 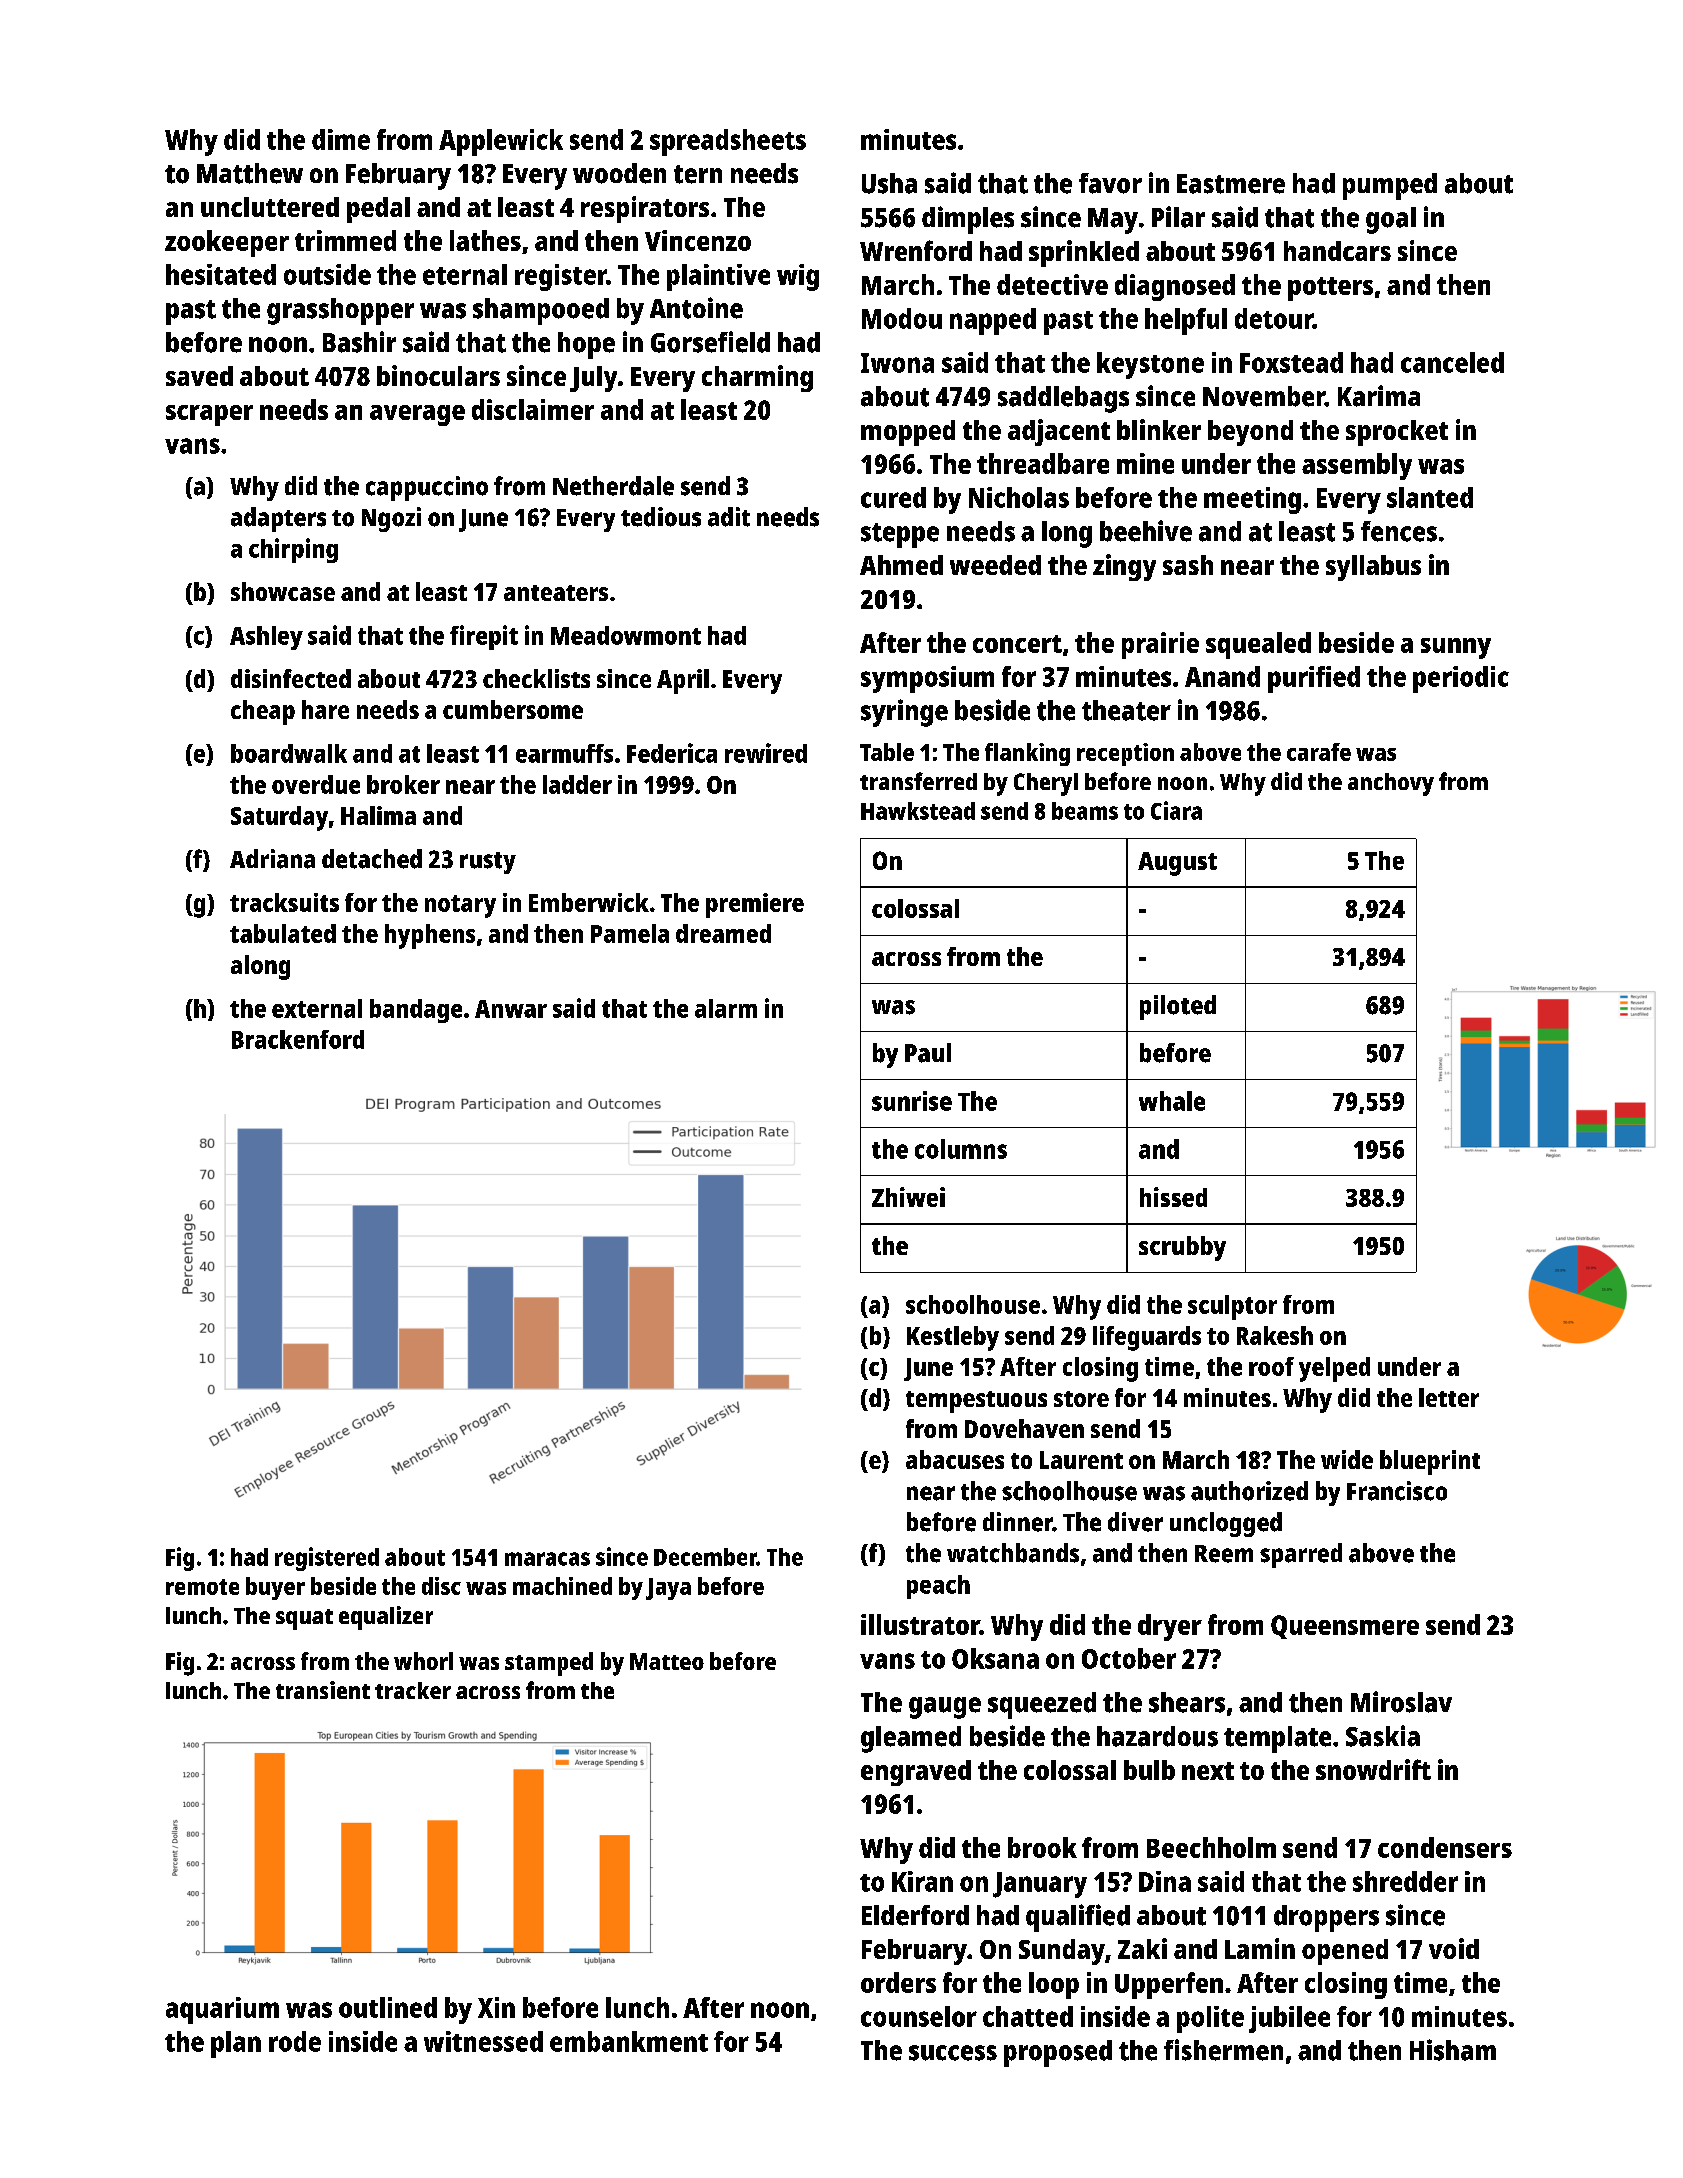 I want to click on Emberwick, so click(x=589, y=902).
